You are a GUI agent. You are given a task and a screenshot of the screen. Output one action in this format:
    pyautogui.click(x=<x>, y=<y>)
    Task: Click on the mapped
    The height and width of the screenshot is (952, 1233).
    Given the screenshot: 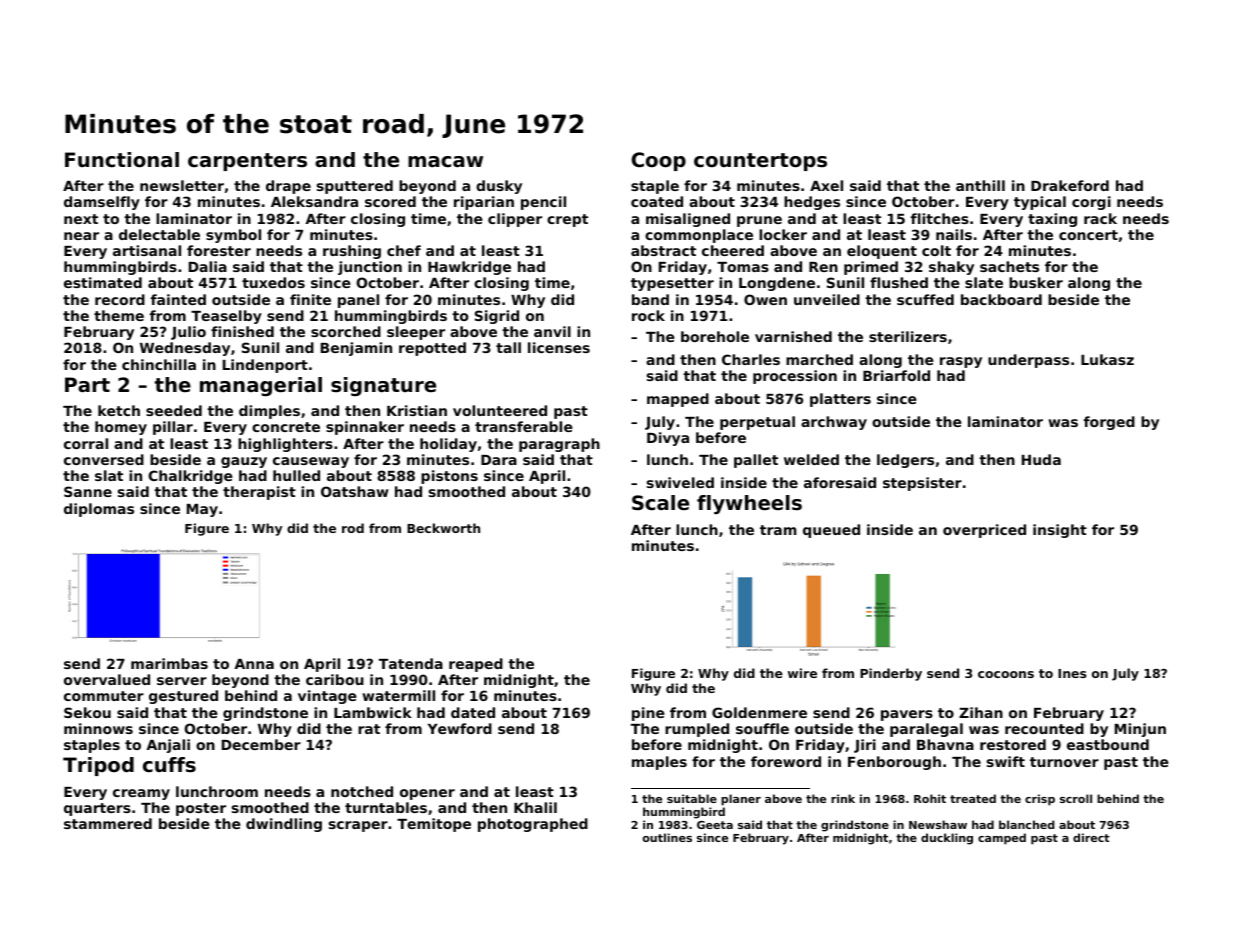 What is the action you would take?
    pyautogui.click(x=678, y=400)
